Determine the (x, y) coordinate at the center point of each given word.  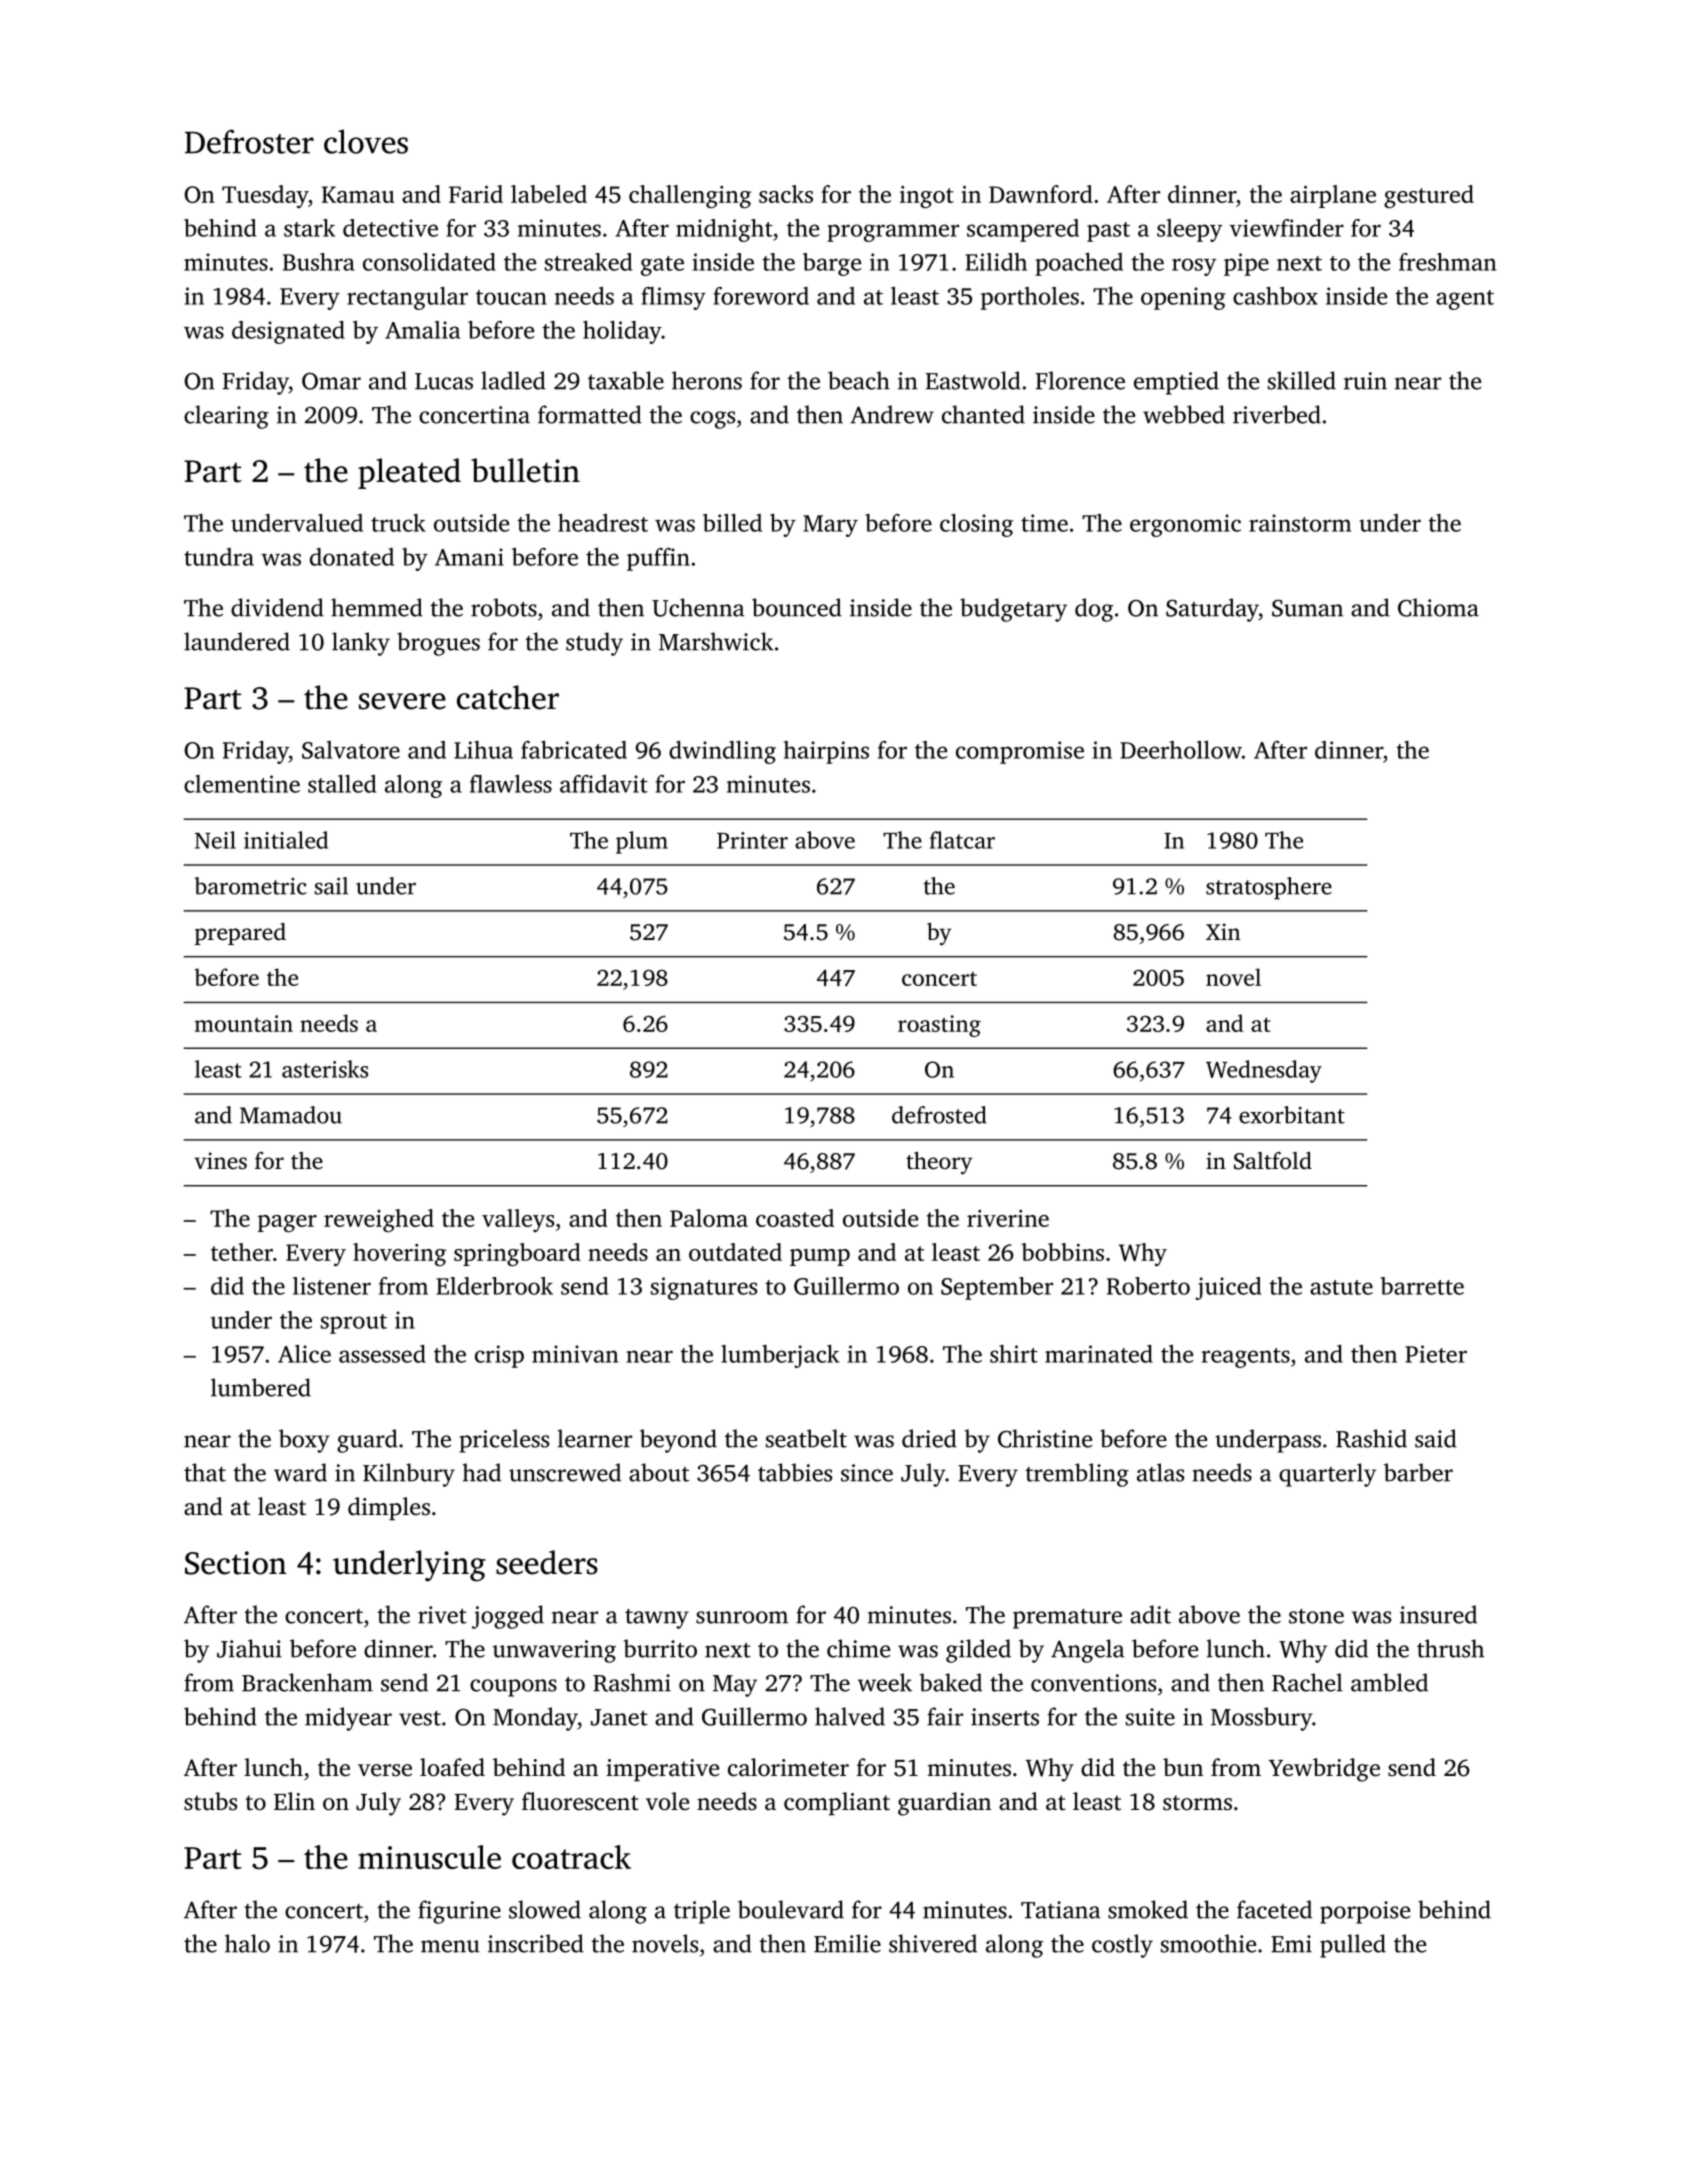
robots (504, 607)
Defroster (249, 141)
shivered (933, 1943)
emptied (1176, 383)
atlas (1160, 1472)
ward (300, 1472)
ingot (927, 197)
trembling (1077, 1475)
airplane (1333, 196)
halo (247, 1943)
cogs (712, 420)
